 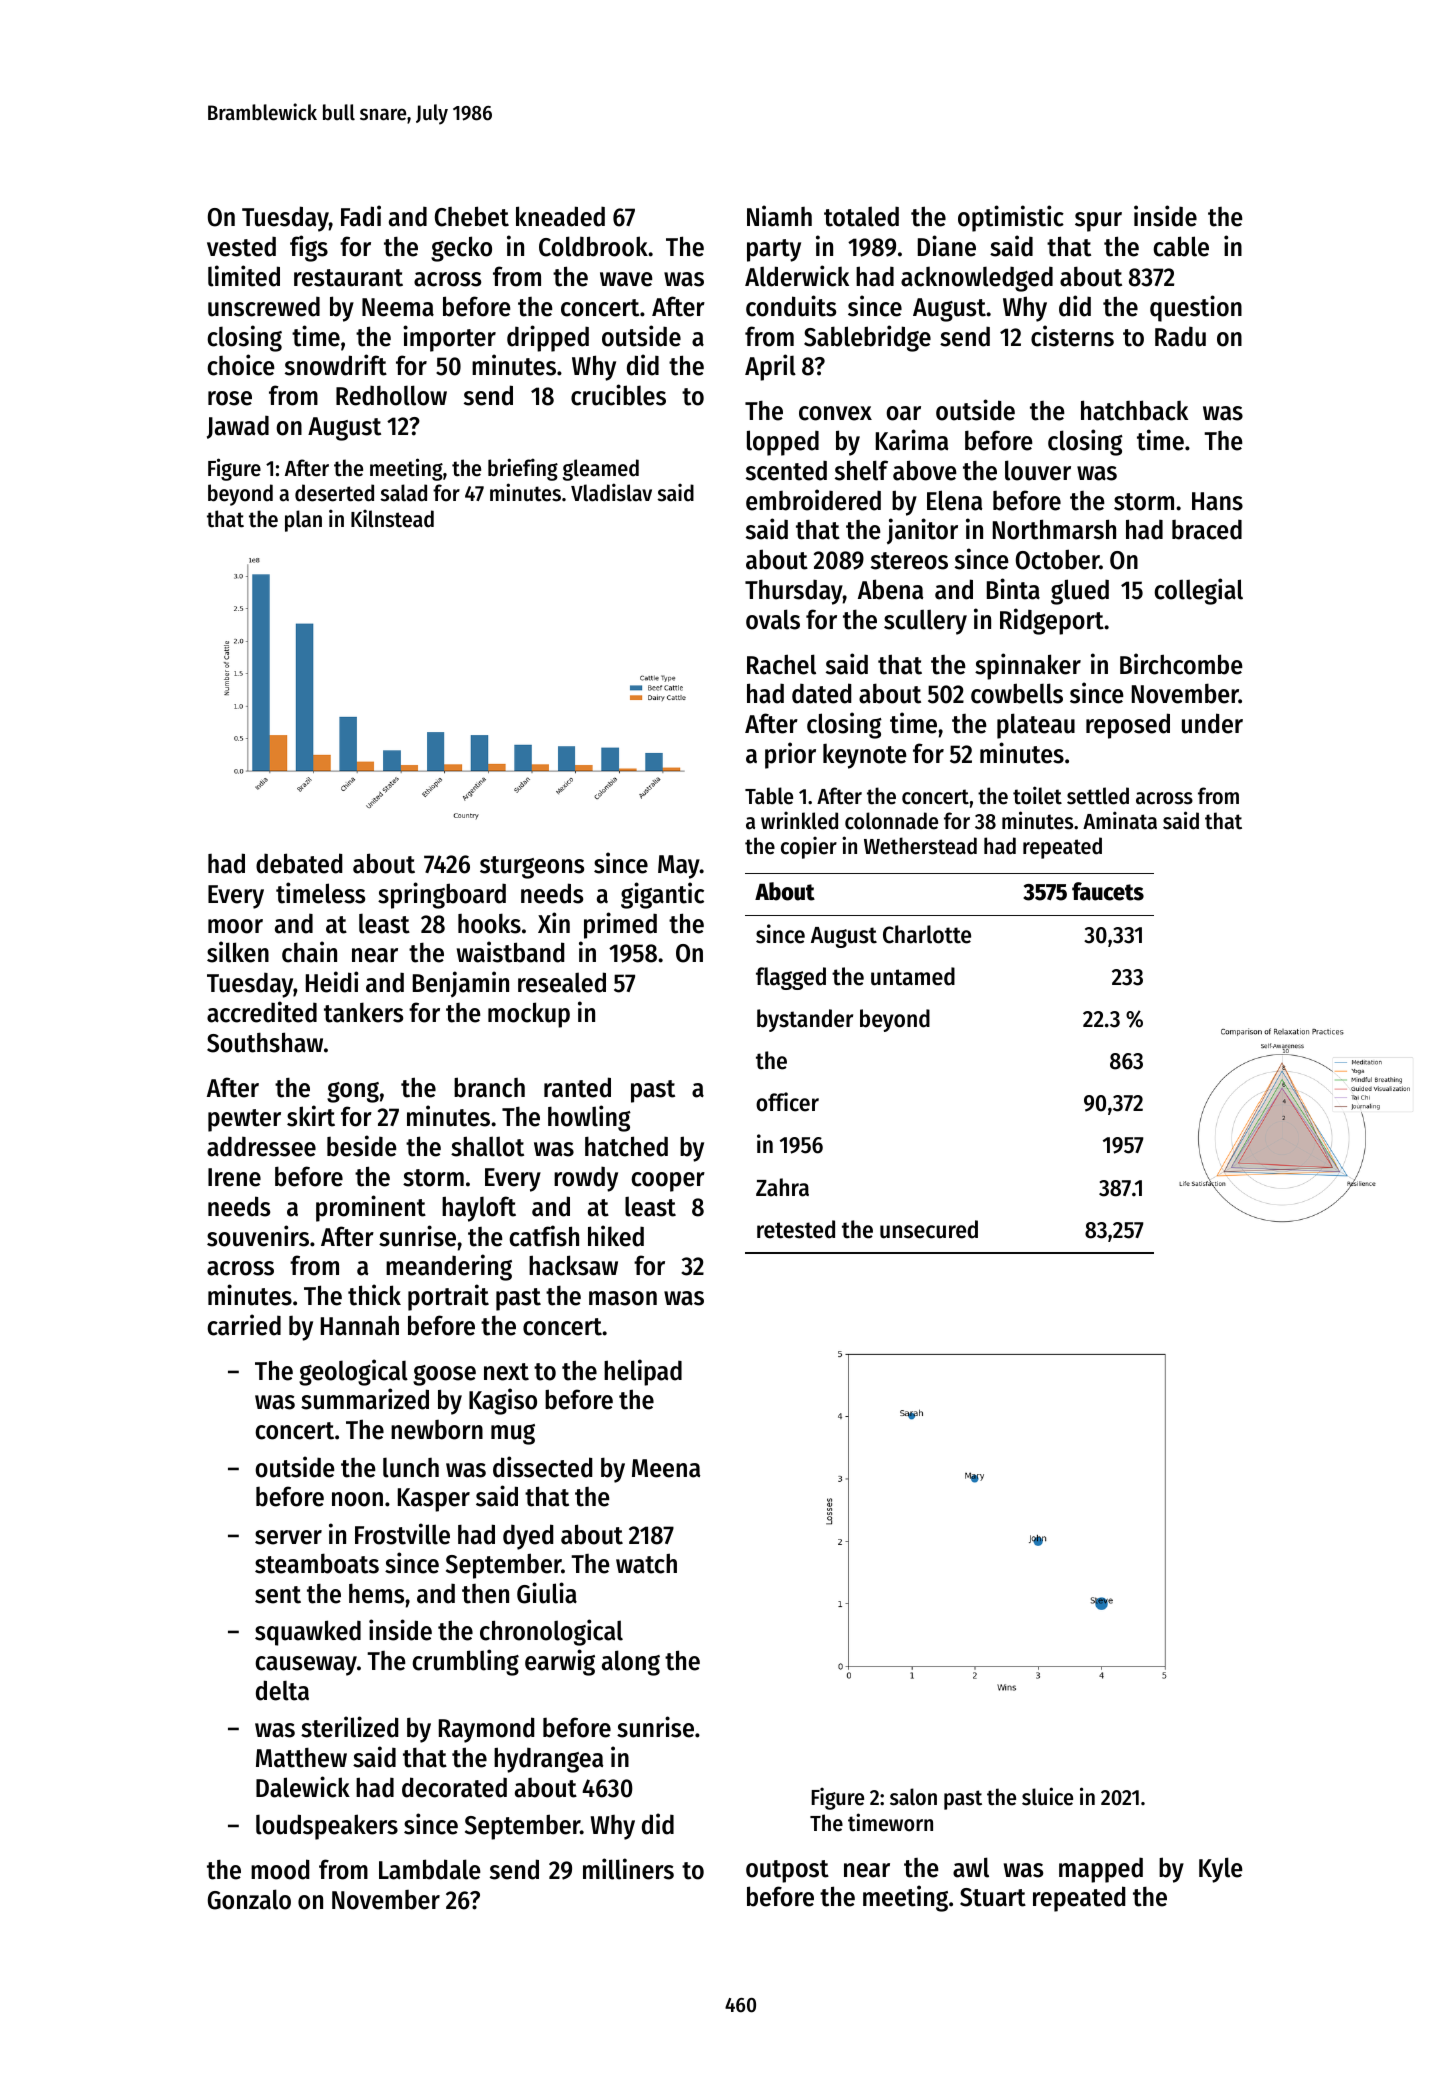 What do you see at coordinates (1052, 621) in the screenshot?
I see `Ridgeport` at bounding box center [1052, 621].
